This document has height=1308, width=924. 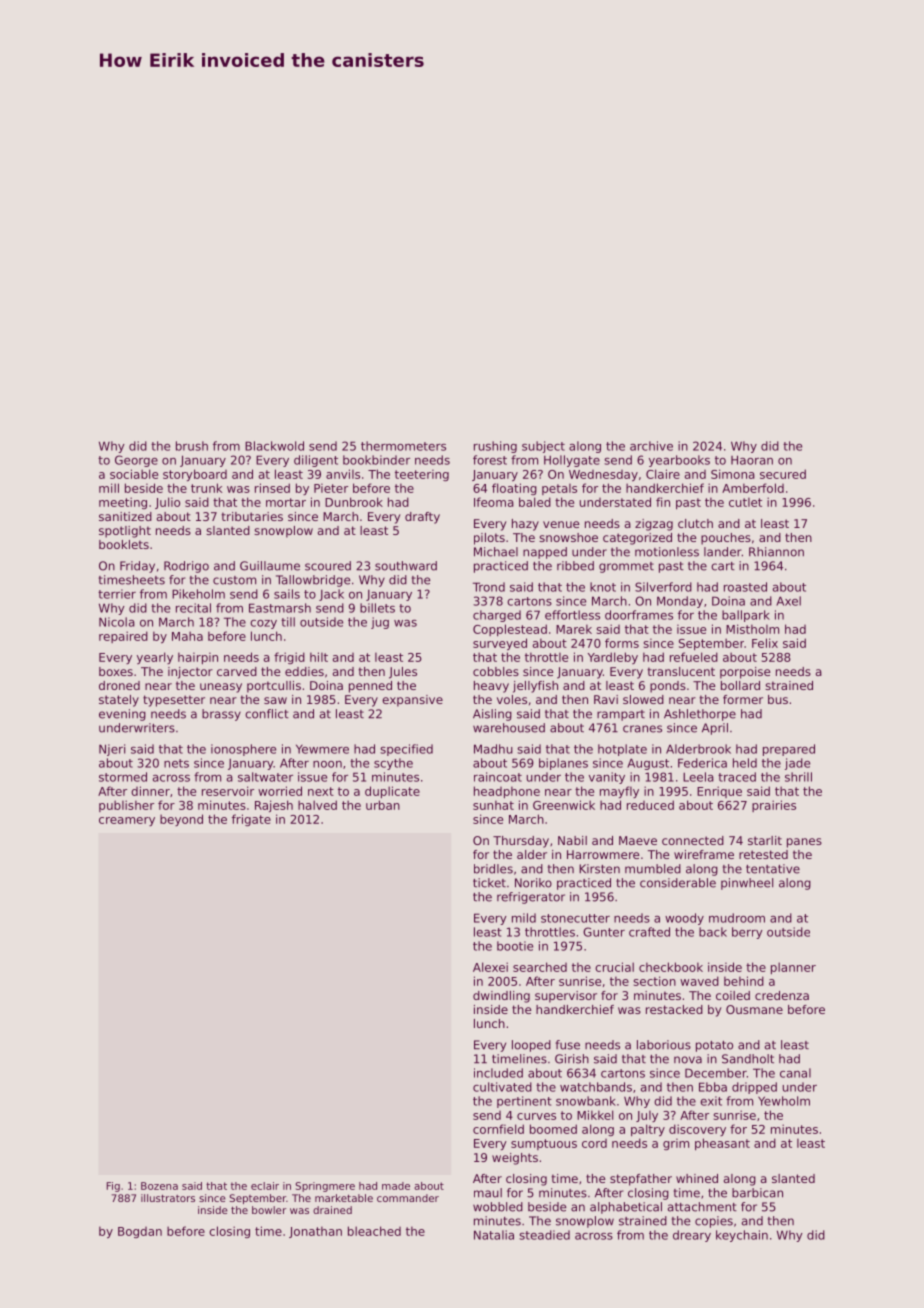 I want to click on section, so click(x=655, y=981).
